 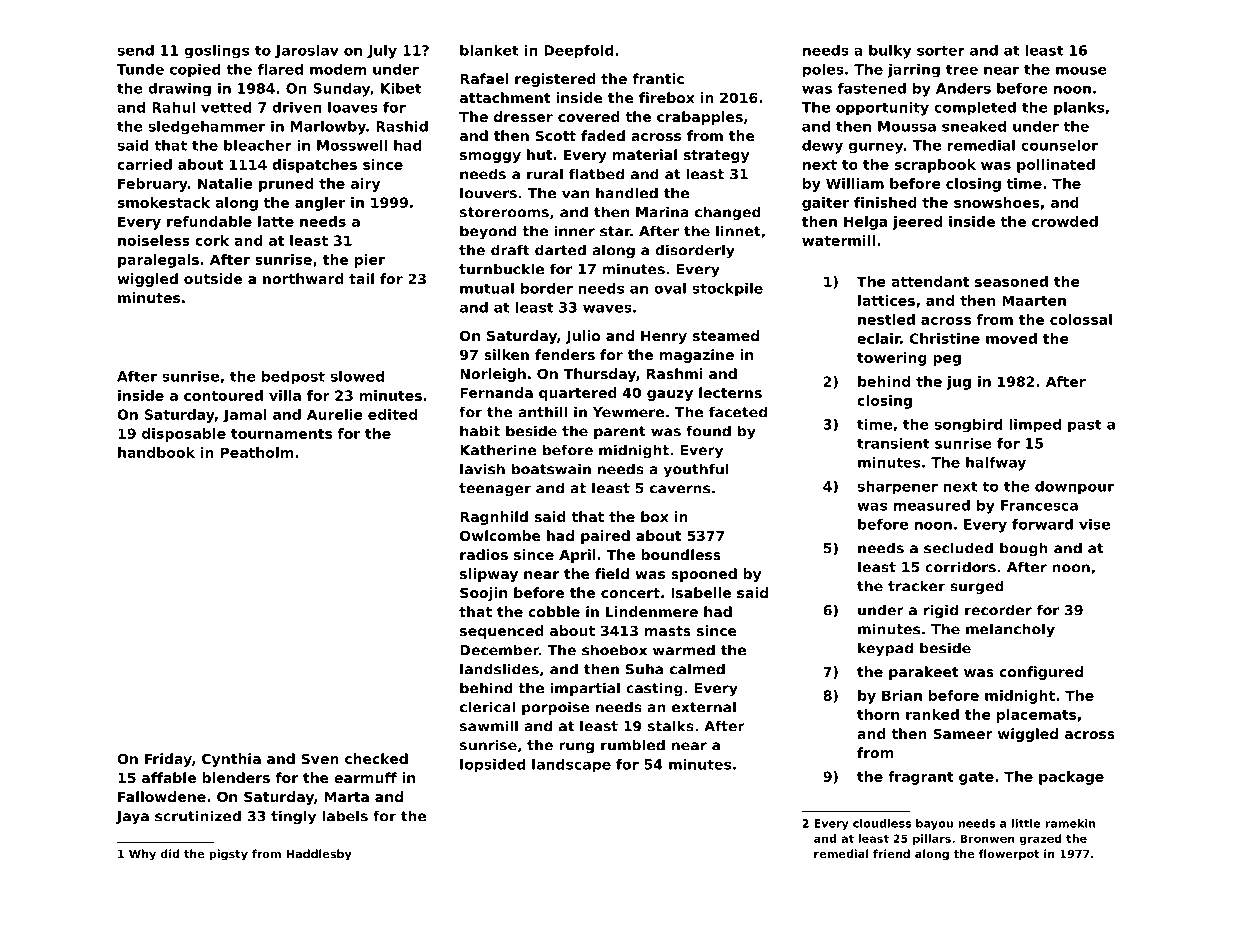 What do you see at coordinates (542, 412) in the screenshot?
I see `anthill` at bounding box center [542, 412].
